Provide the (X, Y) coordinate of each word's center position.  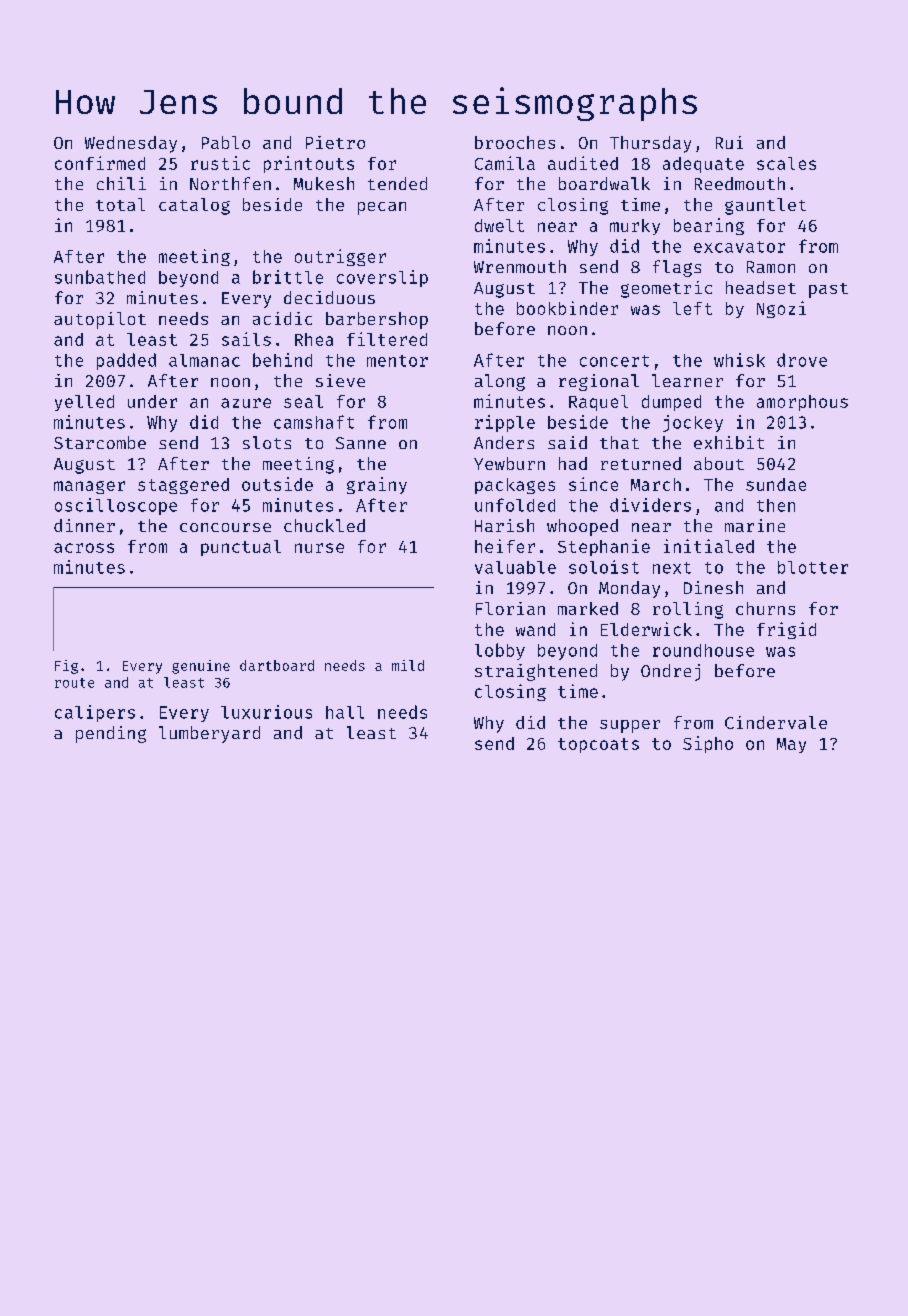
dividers (650, 505)
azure (246, 403)
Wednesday (131, 144)
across (84, 548)
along (500, 382)
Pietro (335, 142)
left (692, 308)
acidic (282, 318)
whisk (739, 360)
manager (89, 487)
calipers (95, 713)
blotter (813, 567)
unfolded (515, 505)
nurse (319, 548)
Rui (729, 142)
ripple (505, 423)
